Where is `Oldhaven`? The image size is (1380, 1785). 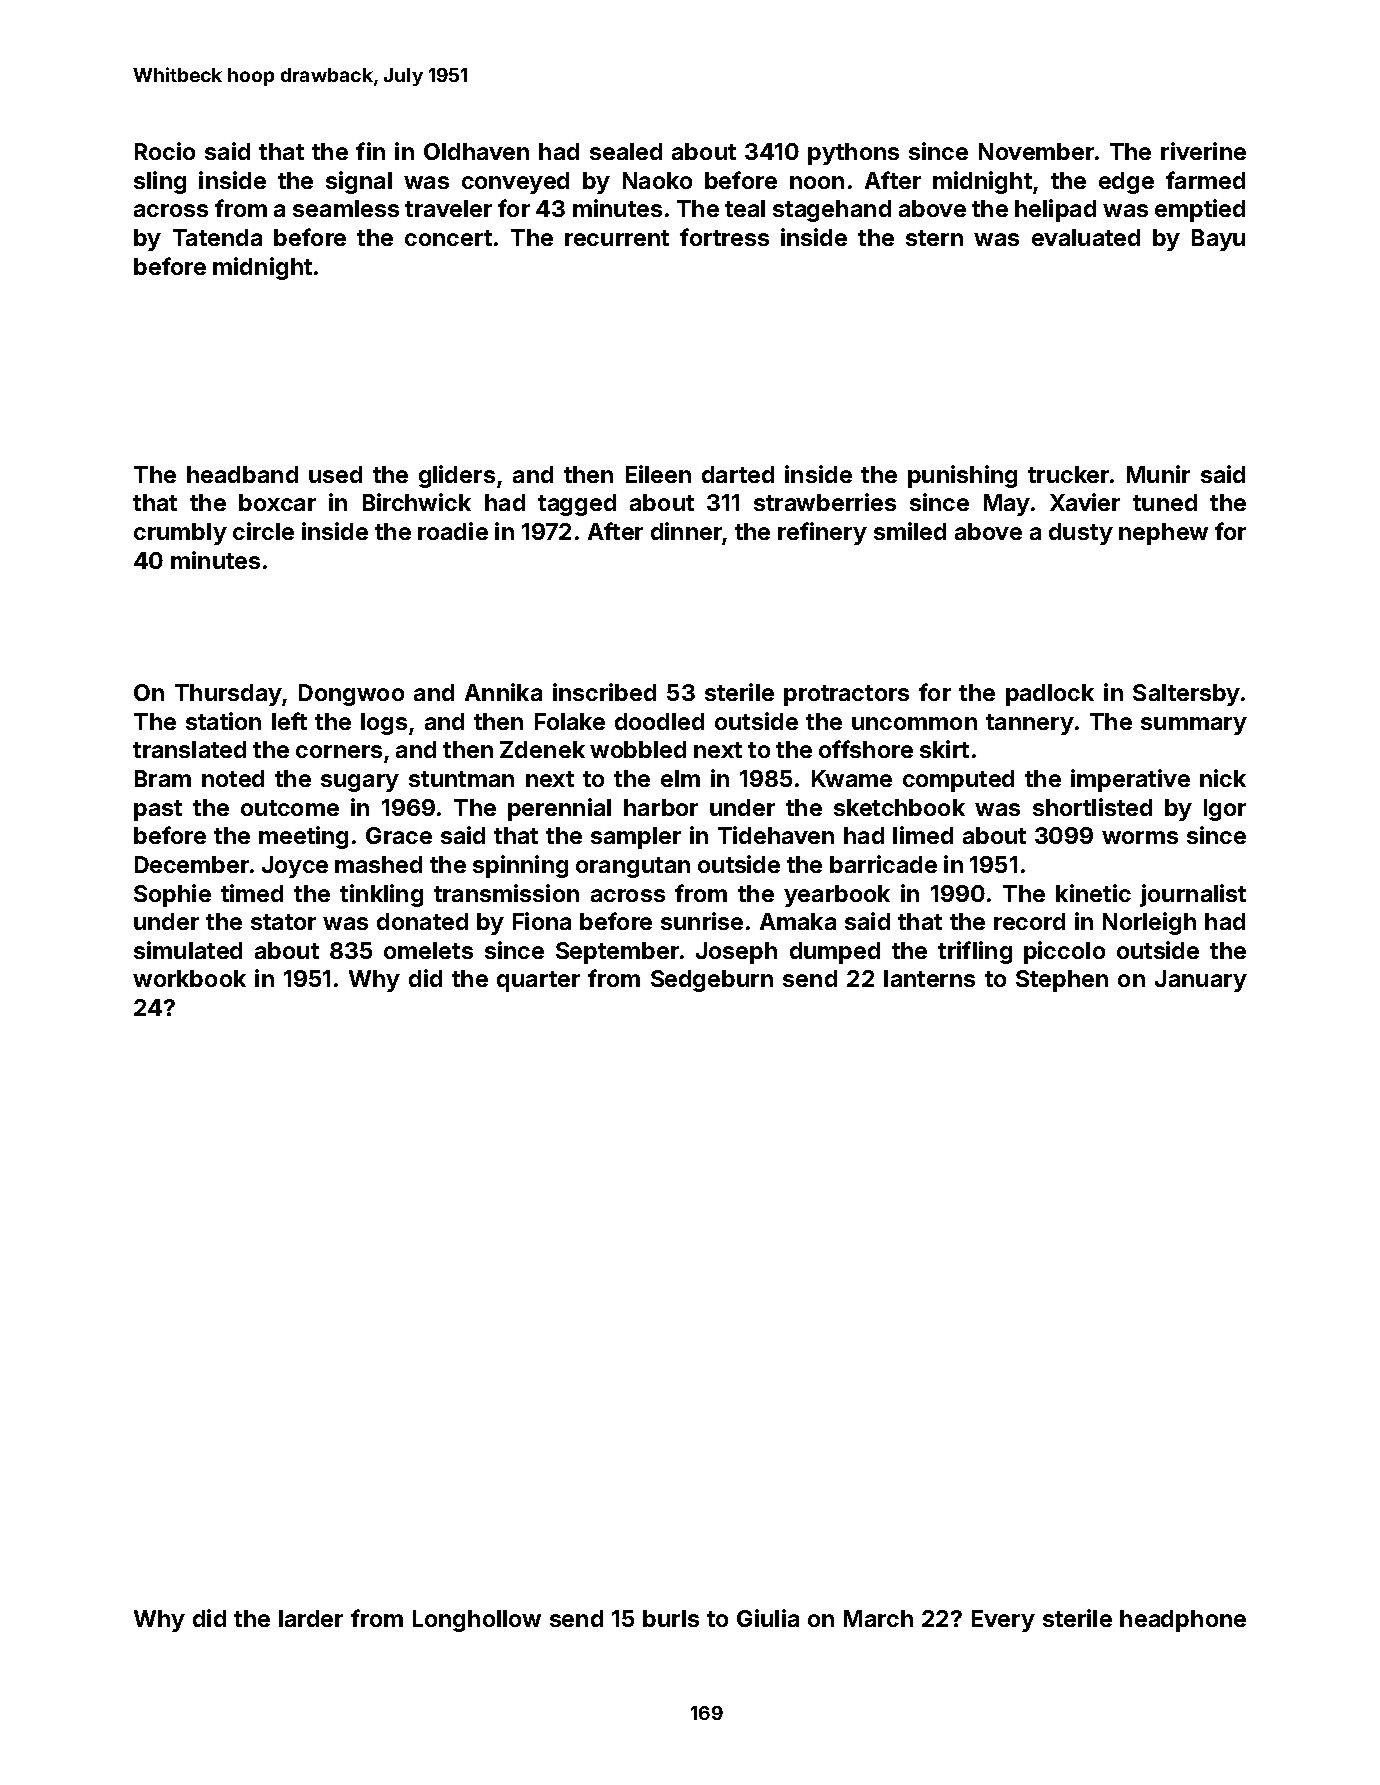 Oldhaven is located at coordinates (476, 151).
